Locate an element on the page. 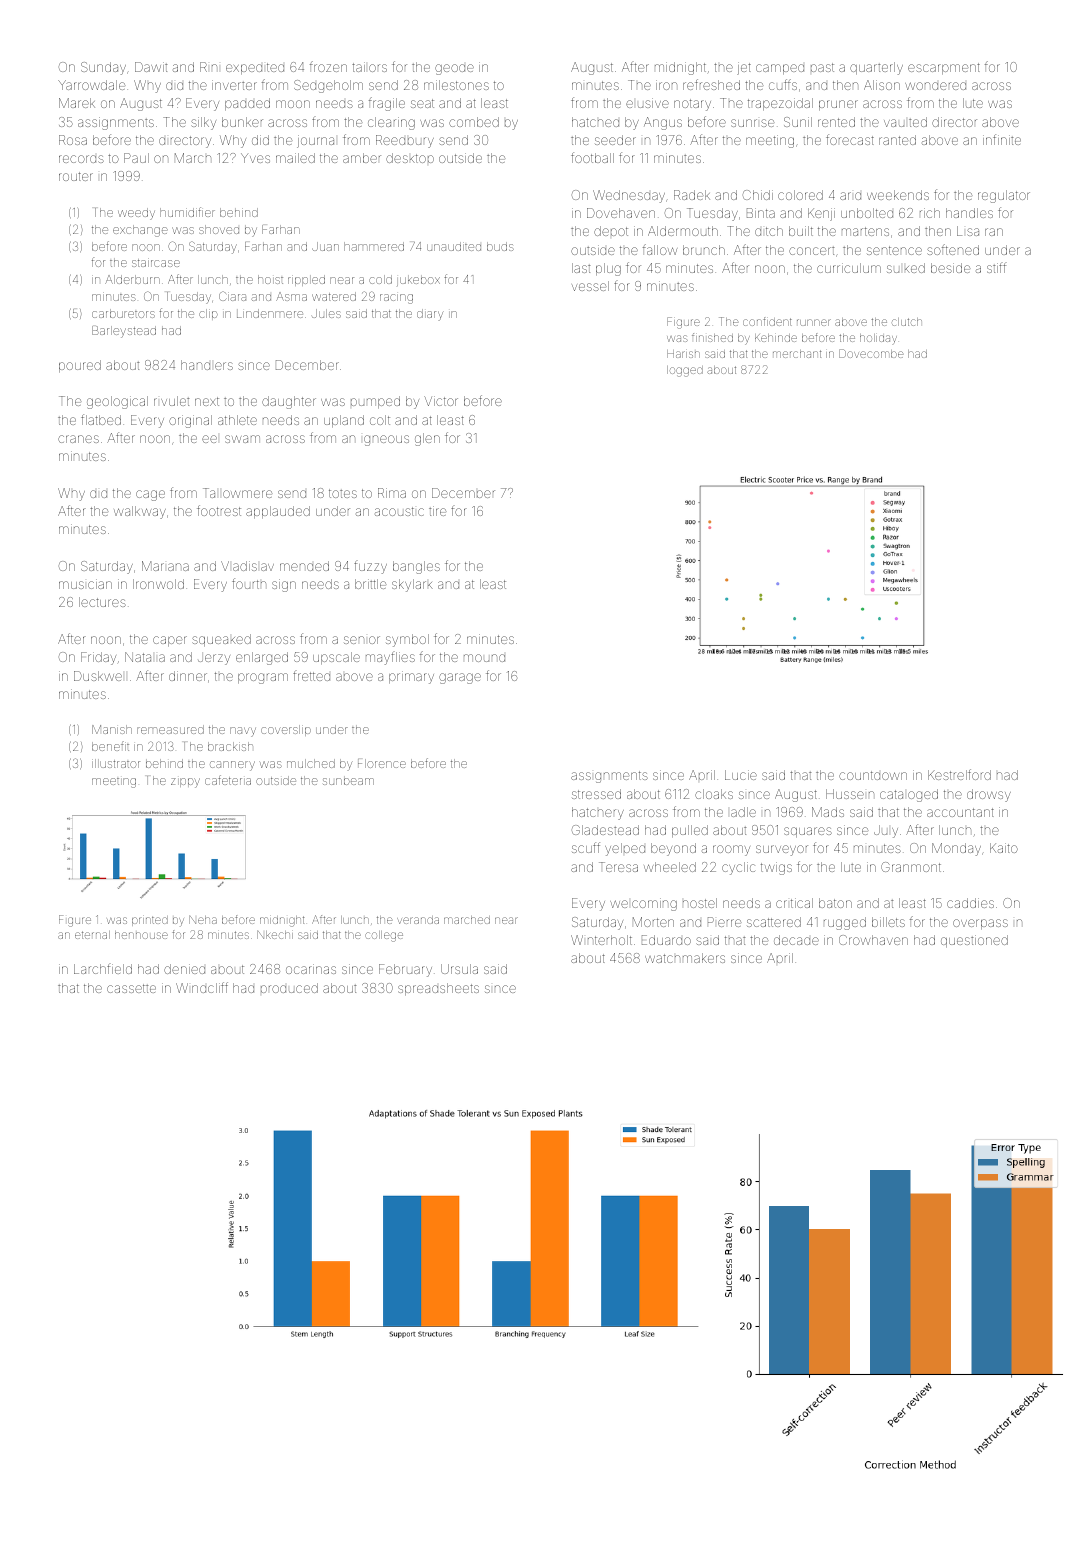 The width and height of the page is (1091, 1543). totes is located at coordinates (343, 493).
